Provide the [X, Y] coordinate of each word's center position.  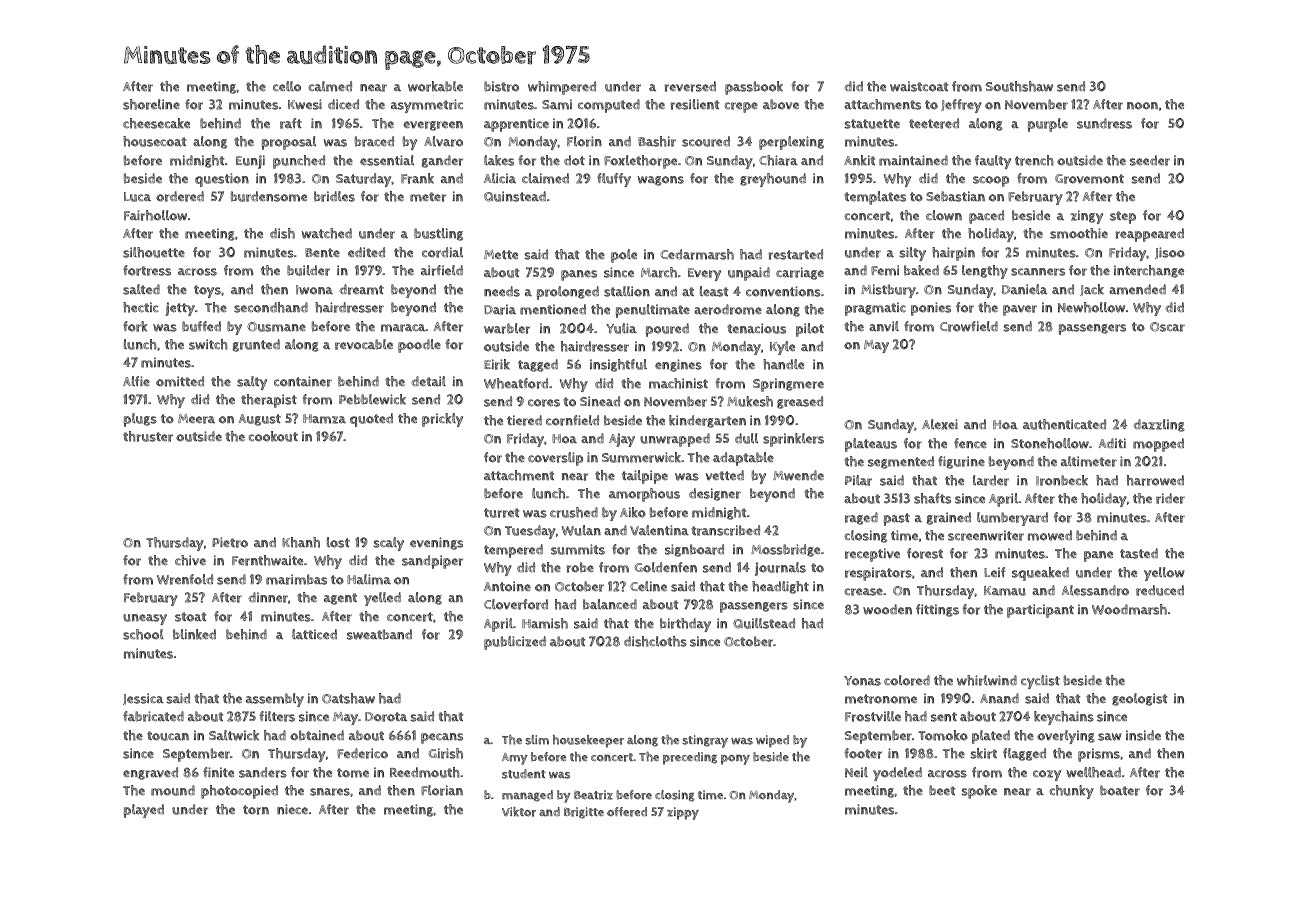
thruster [148, 436]
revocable [364, 344]
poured [667, 330]
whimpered [562, 88]
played [144, 811]
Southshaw [1019, 86]
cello [287, 86]
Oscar [1167, 327]
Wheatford [516, 383]
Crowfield [969, 326]
